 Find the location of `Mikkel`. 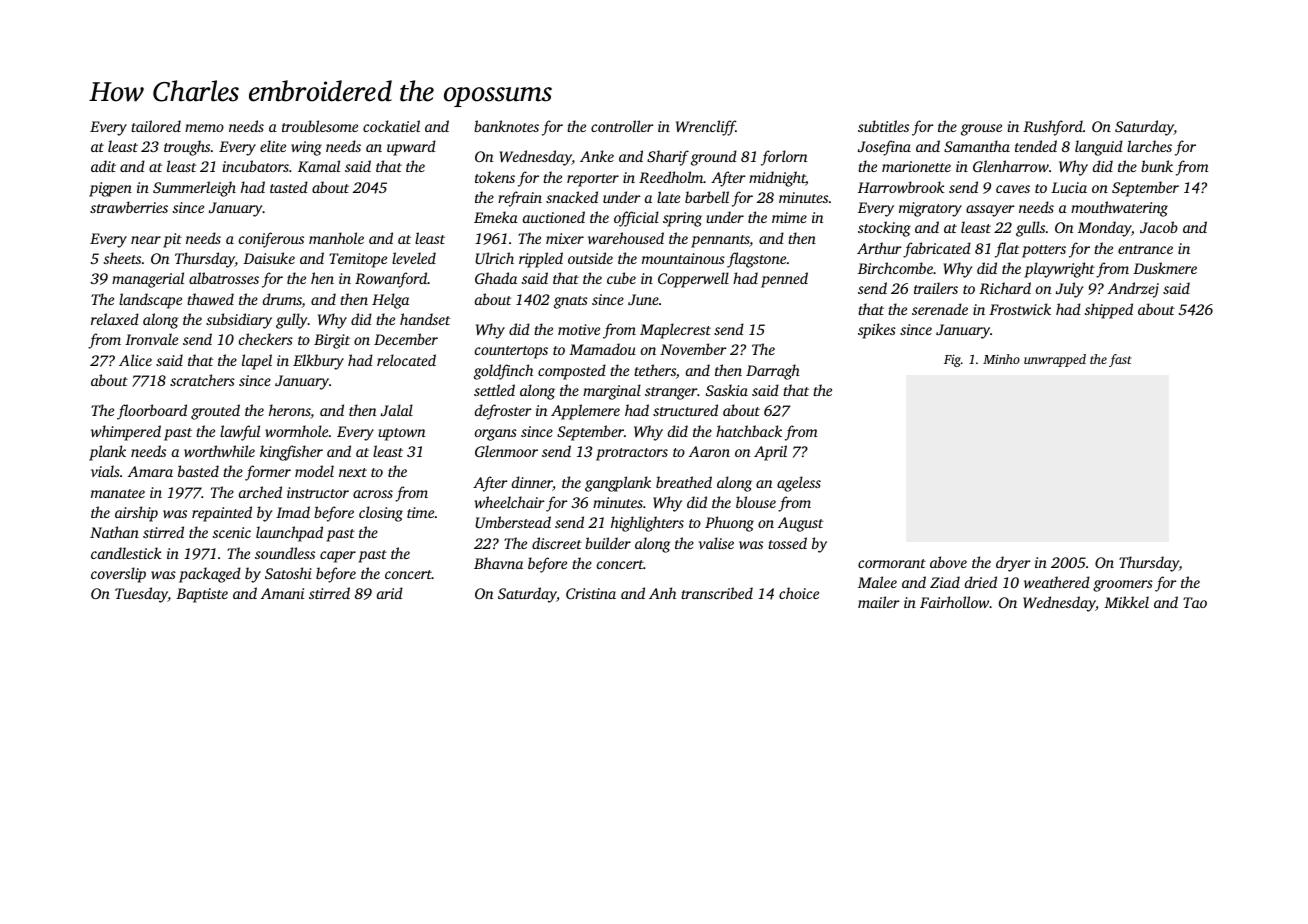

Mikkel is located at coordinates (1126, 602).
